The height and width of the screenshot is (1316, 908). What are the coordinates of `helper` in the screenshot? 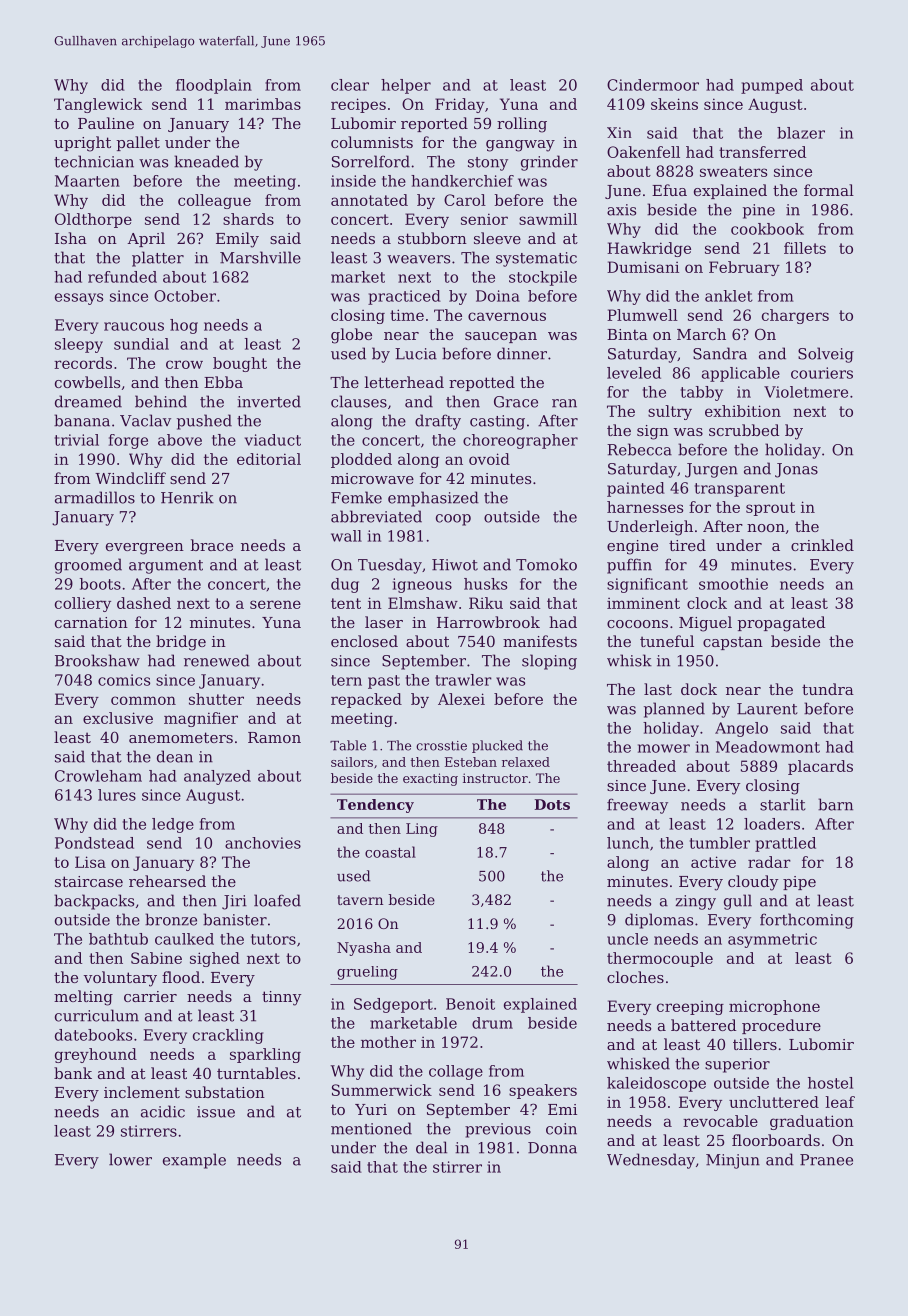 It's located at (406, 86).
